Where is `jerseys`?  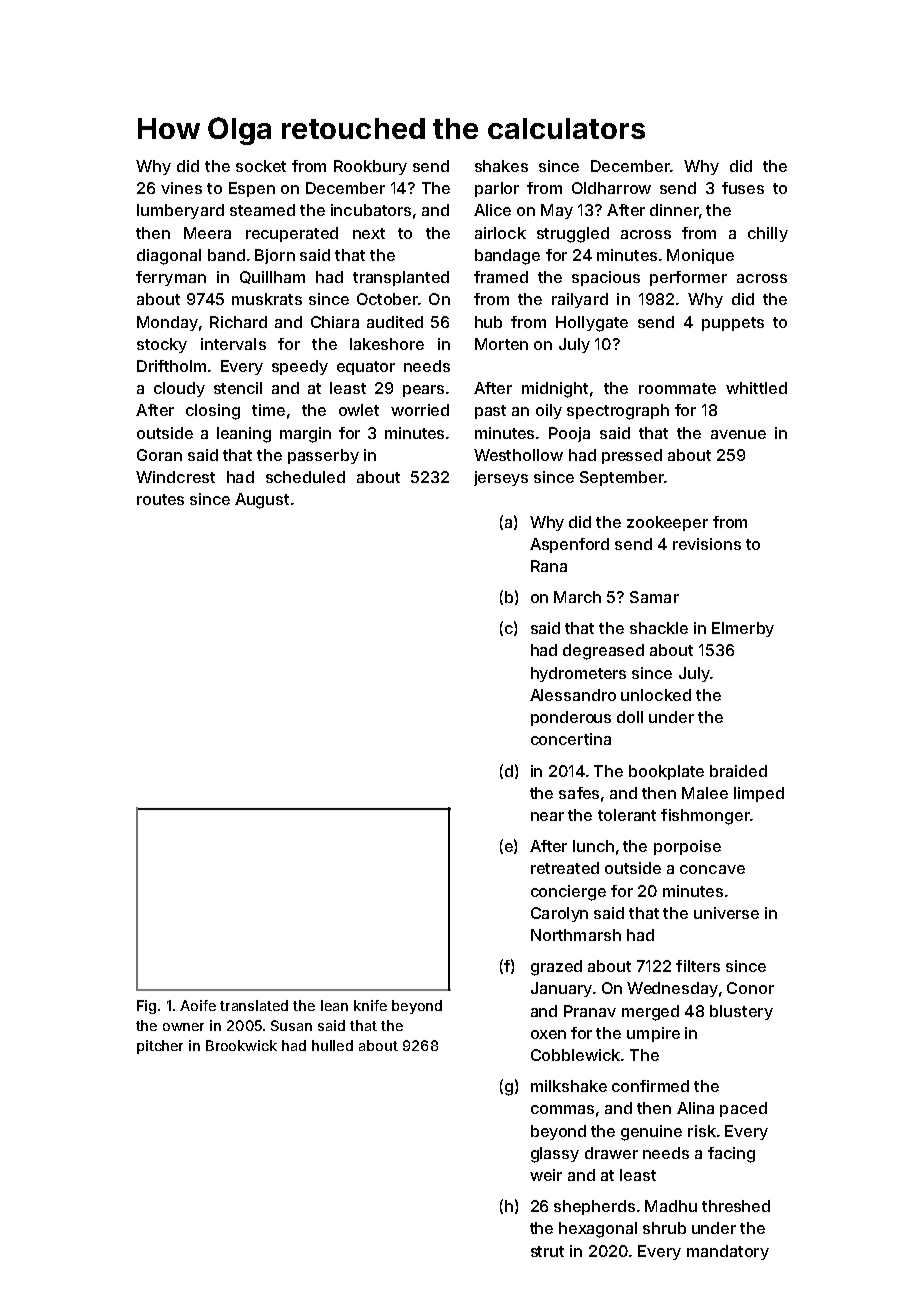 jerseys is located at coordinates (501, 478).
